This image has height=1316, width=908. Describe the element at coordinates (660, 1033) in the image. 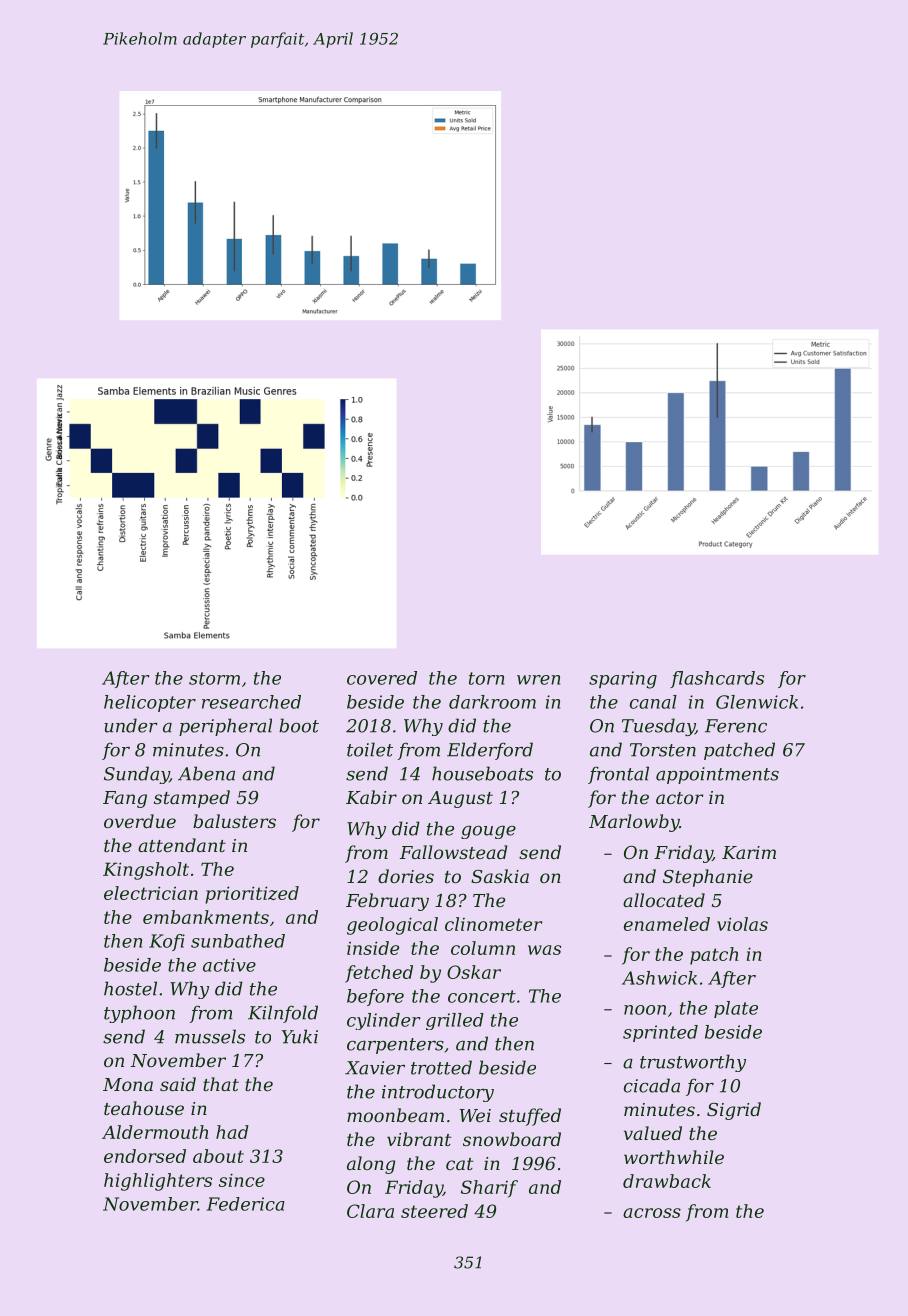

I see `sprinted` at that location.
